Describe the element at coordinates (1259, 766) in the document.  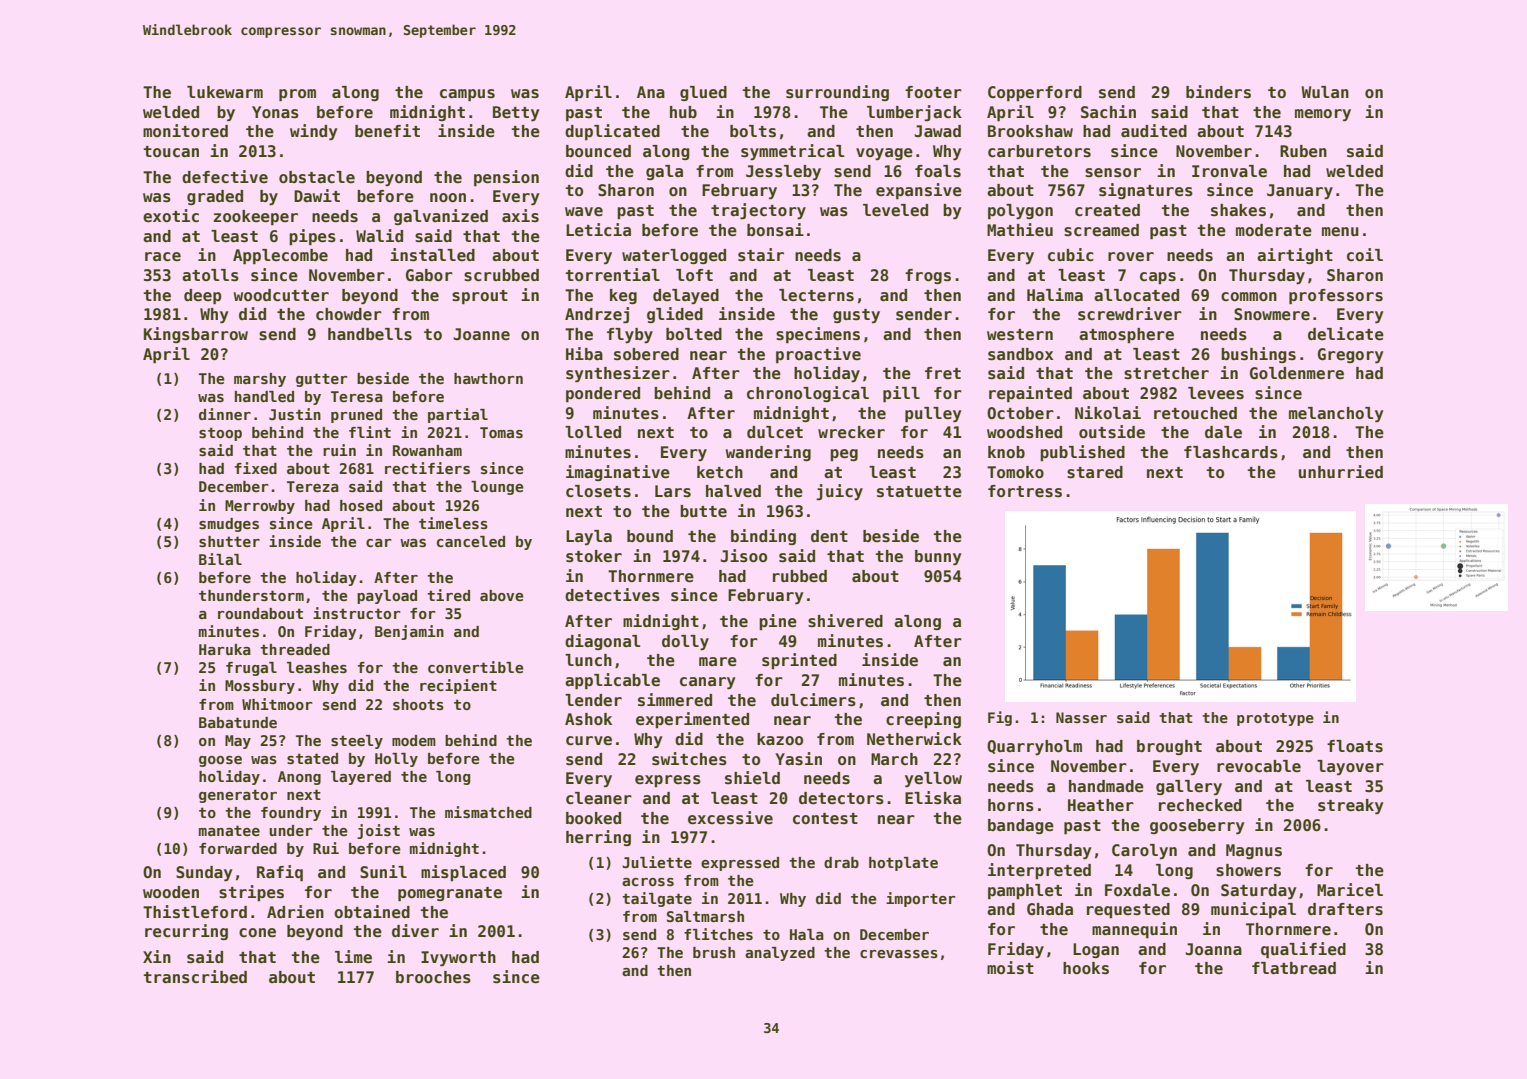
I see `revocable` at that location.
